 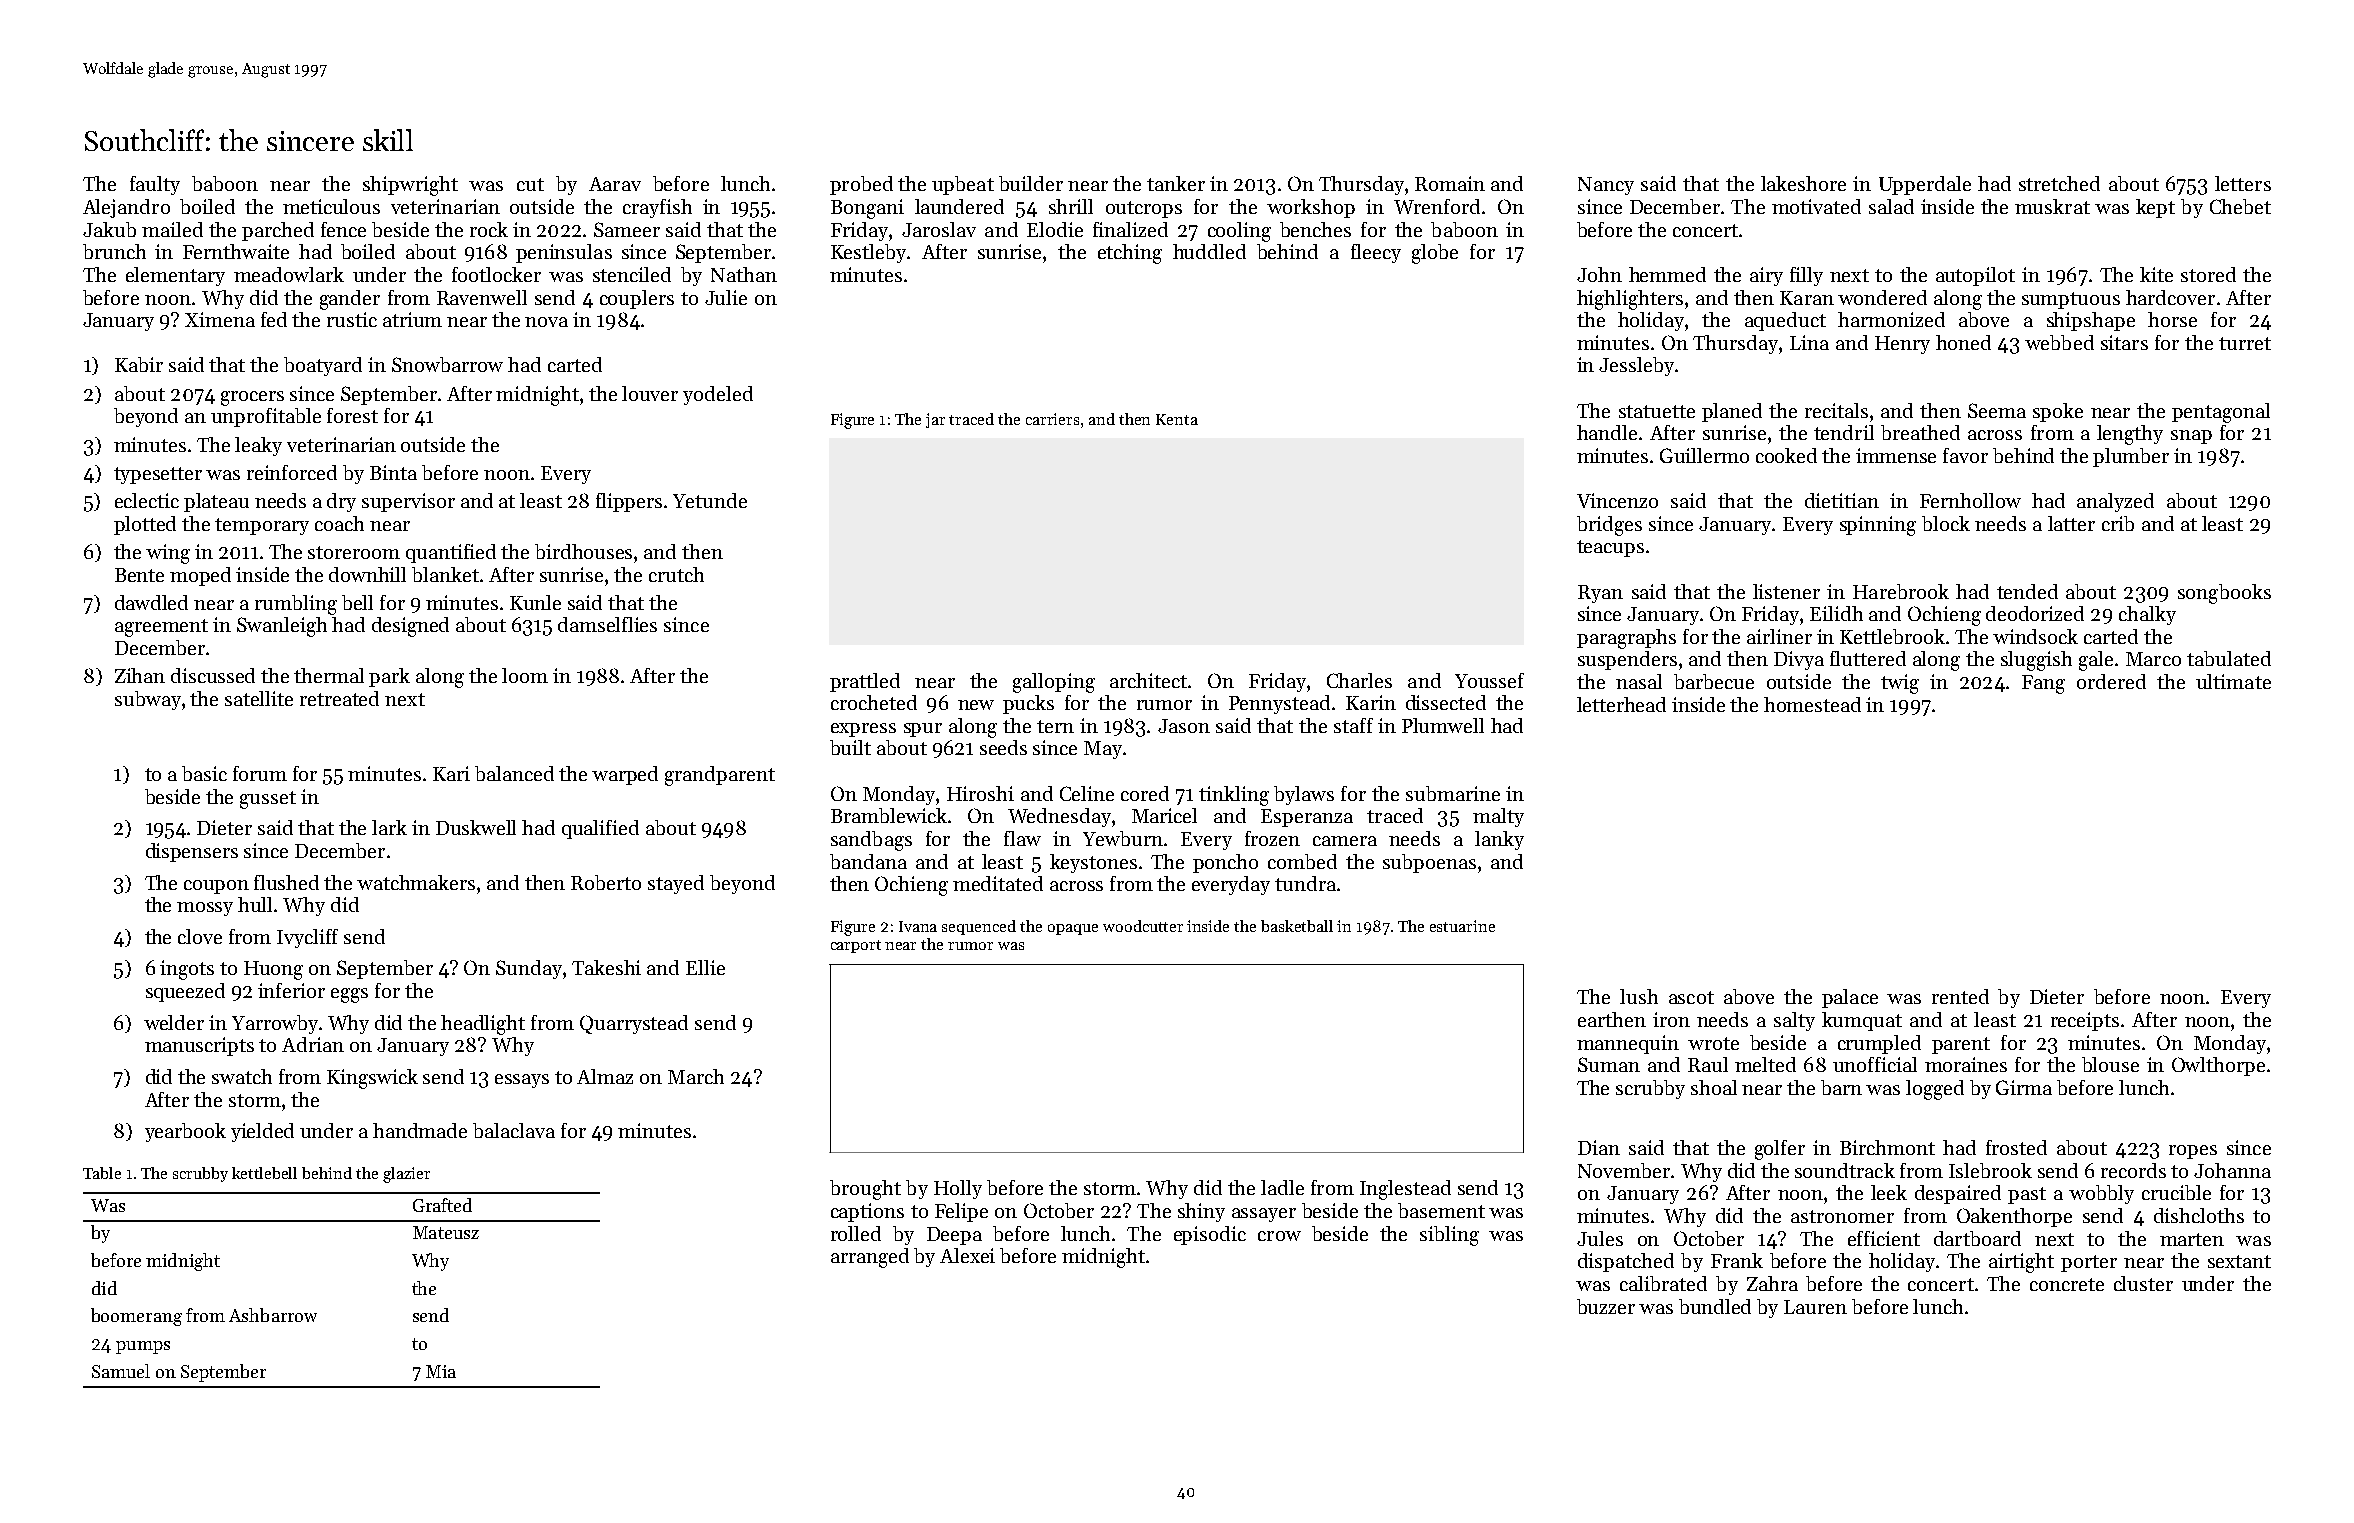 I want to click on receipts, so click(x=2085, y=1021).
